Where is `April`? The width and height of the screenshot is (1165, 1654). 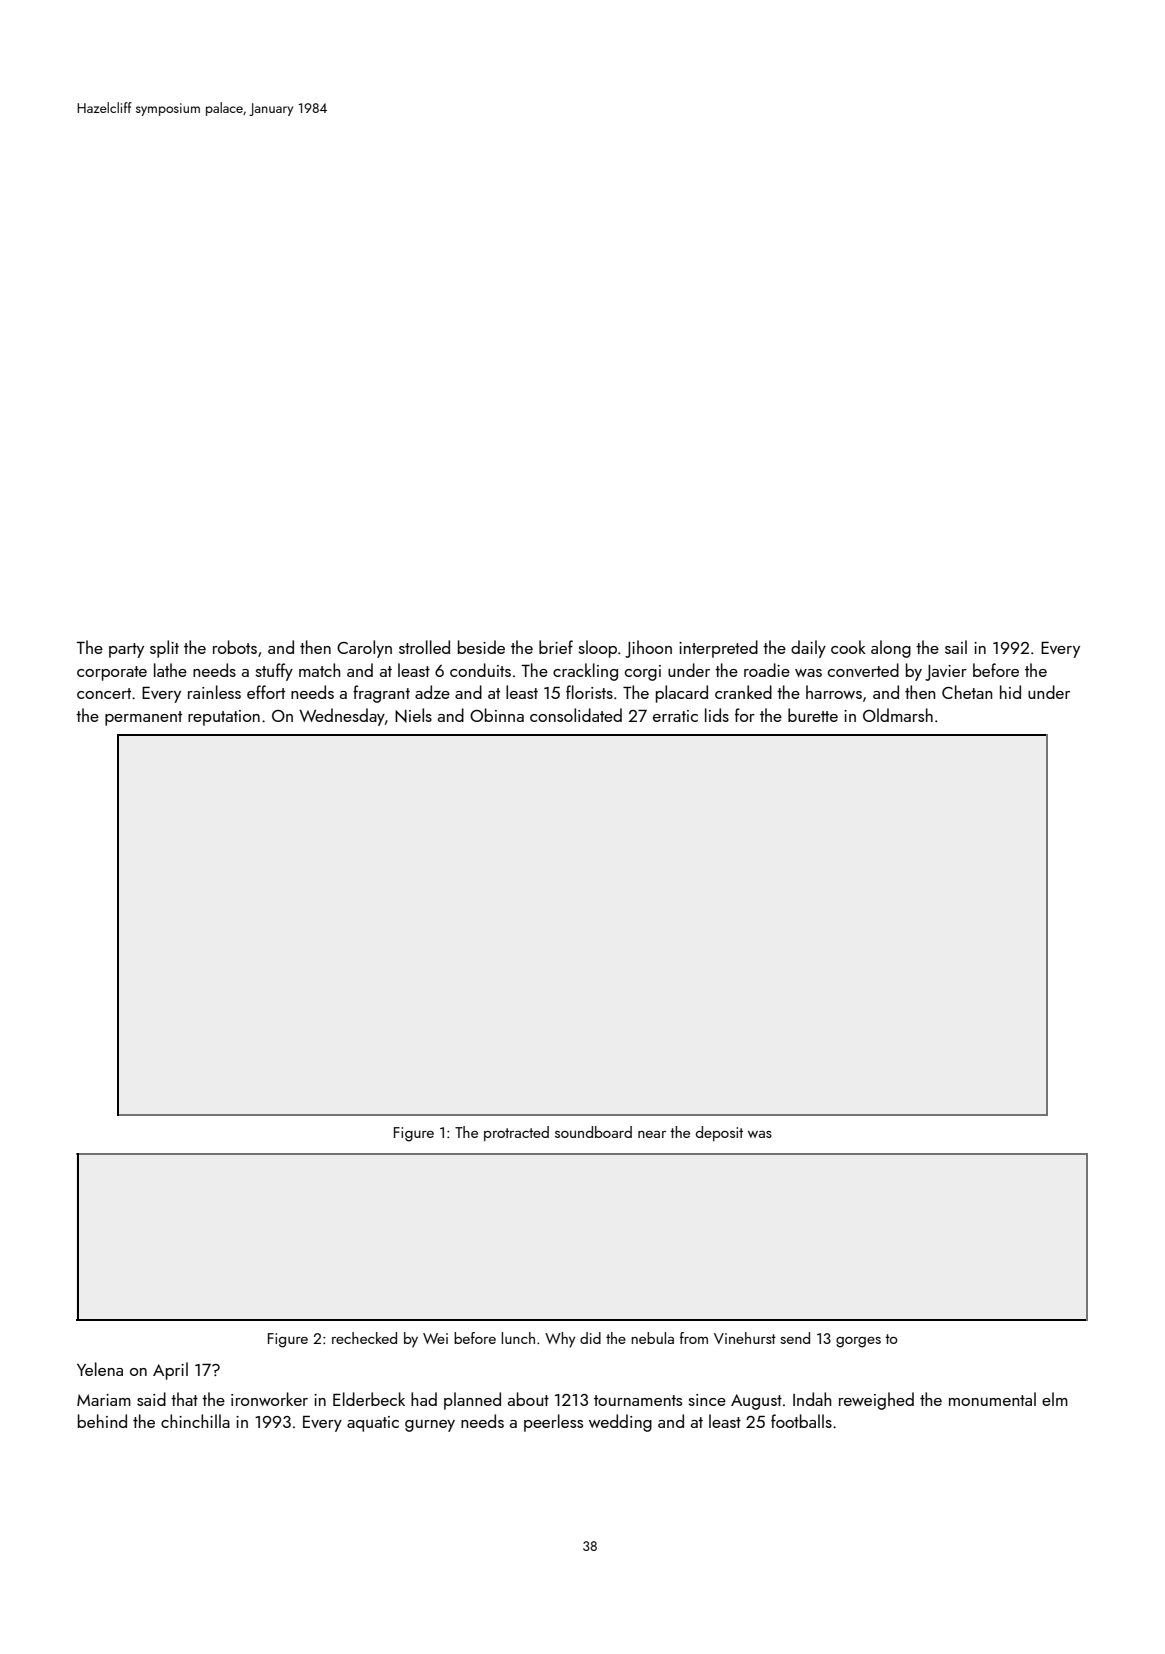
April is located at coordinates (170, 1371).
